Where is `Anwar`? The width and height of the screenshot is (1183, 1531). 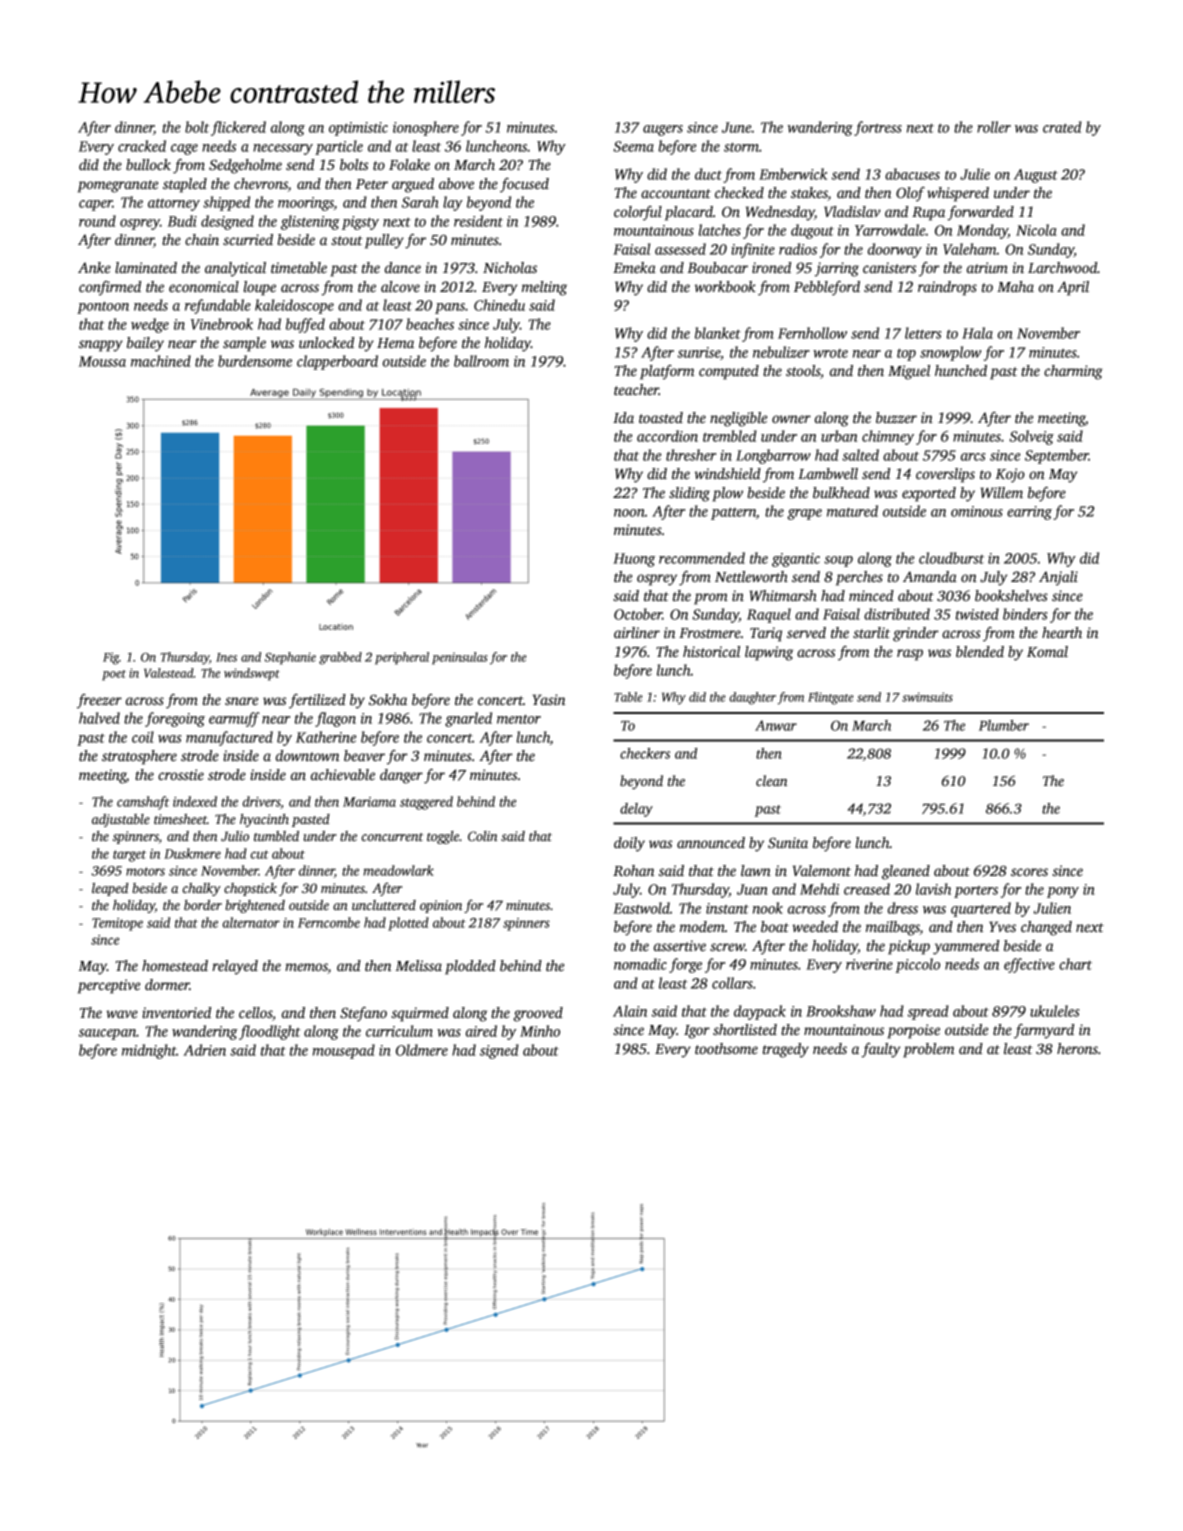
Anwar is located at coordinates (776, 725).
